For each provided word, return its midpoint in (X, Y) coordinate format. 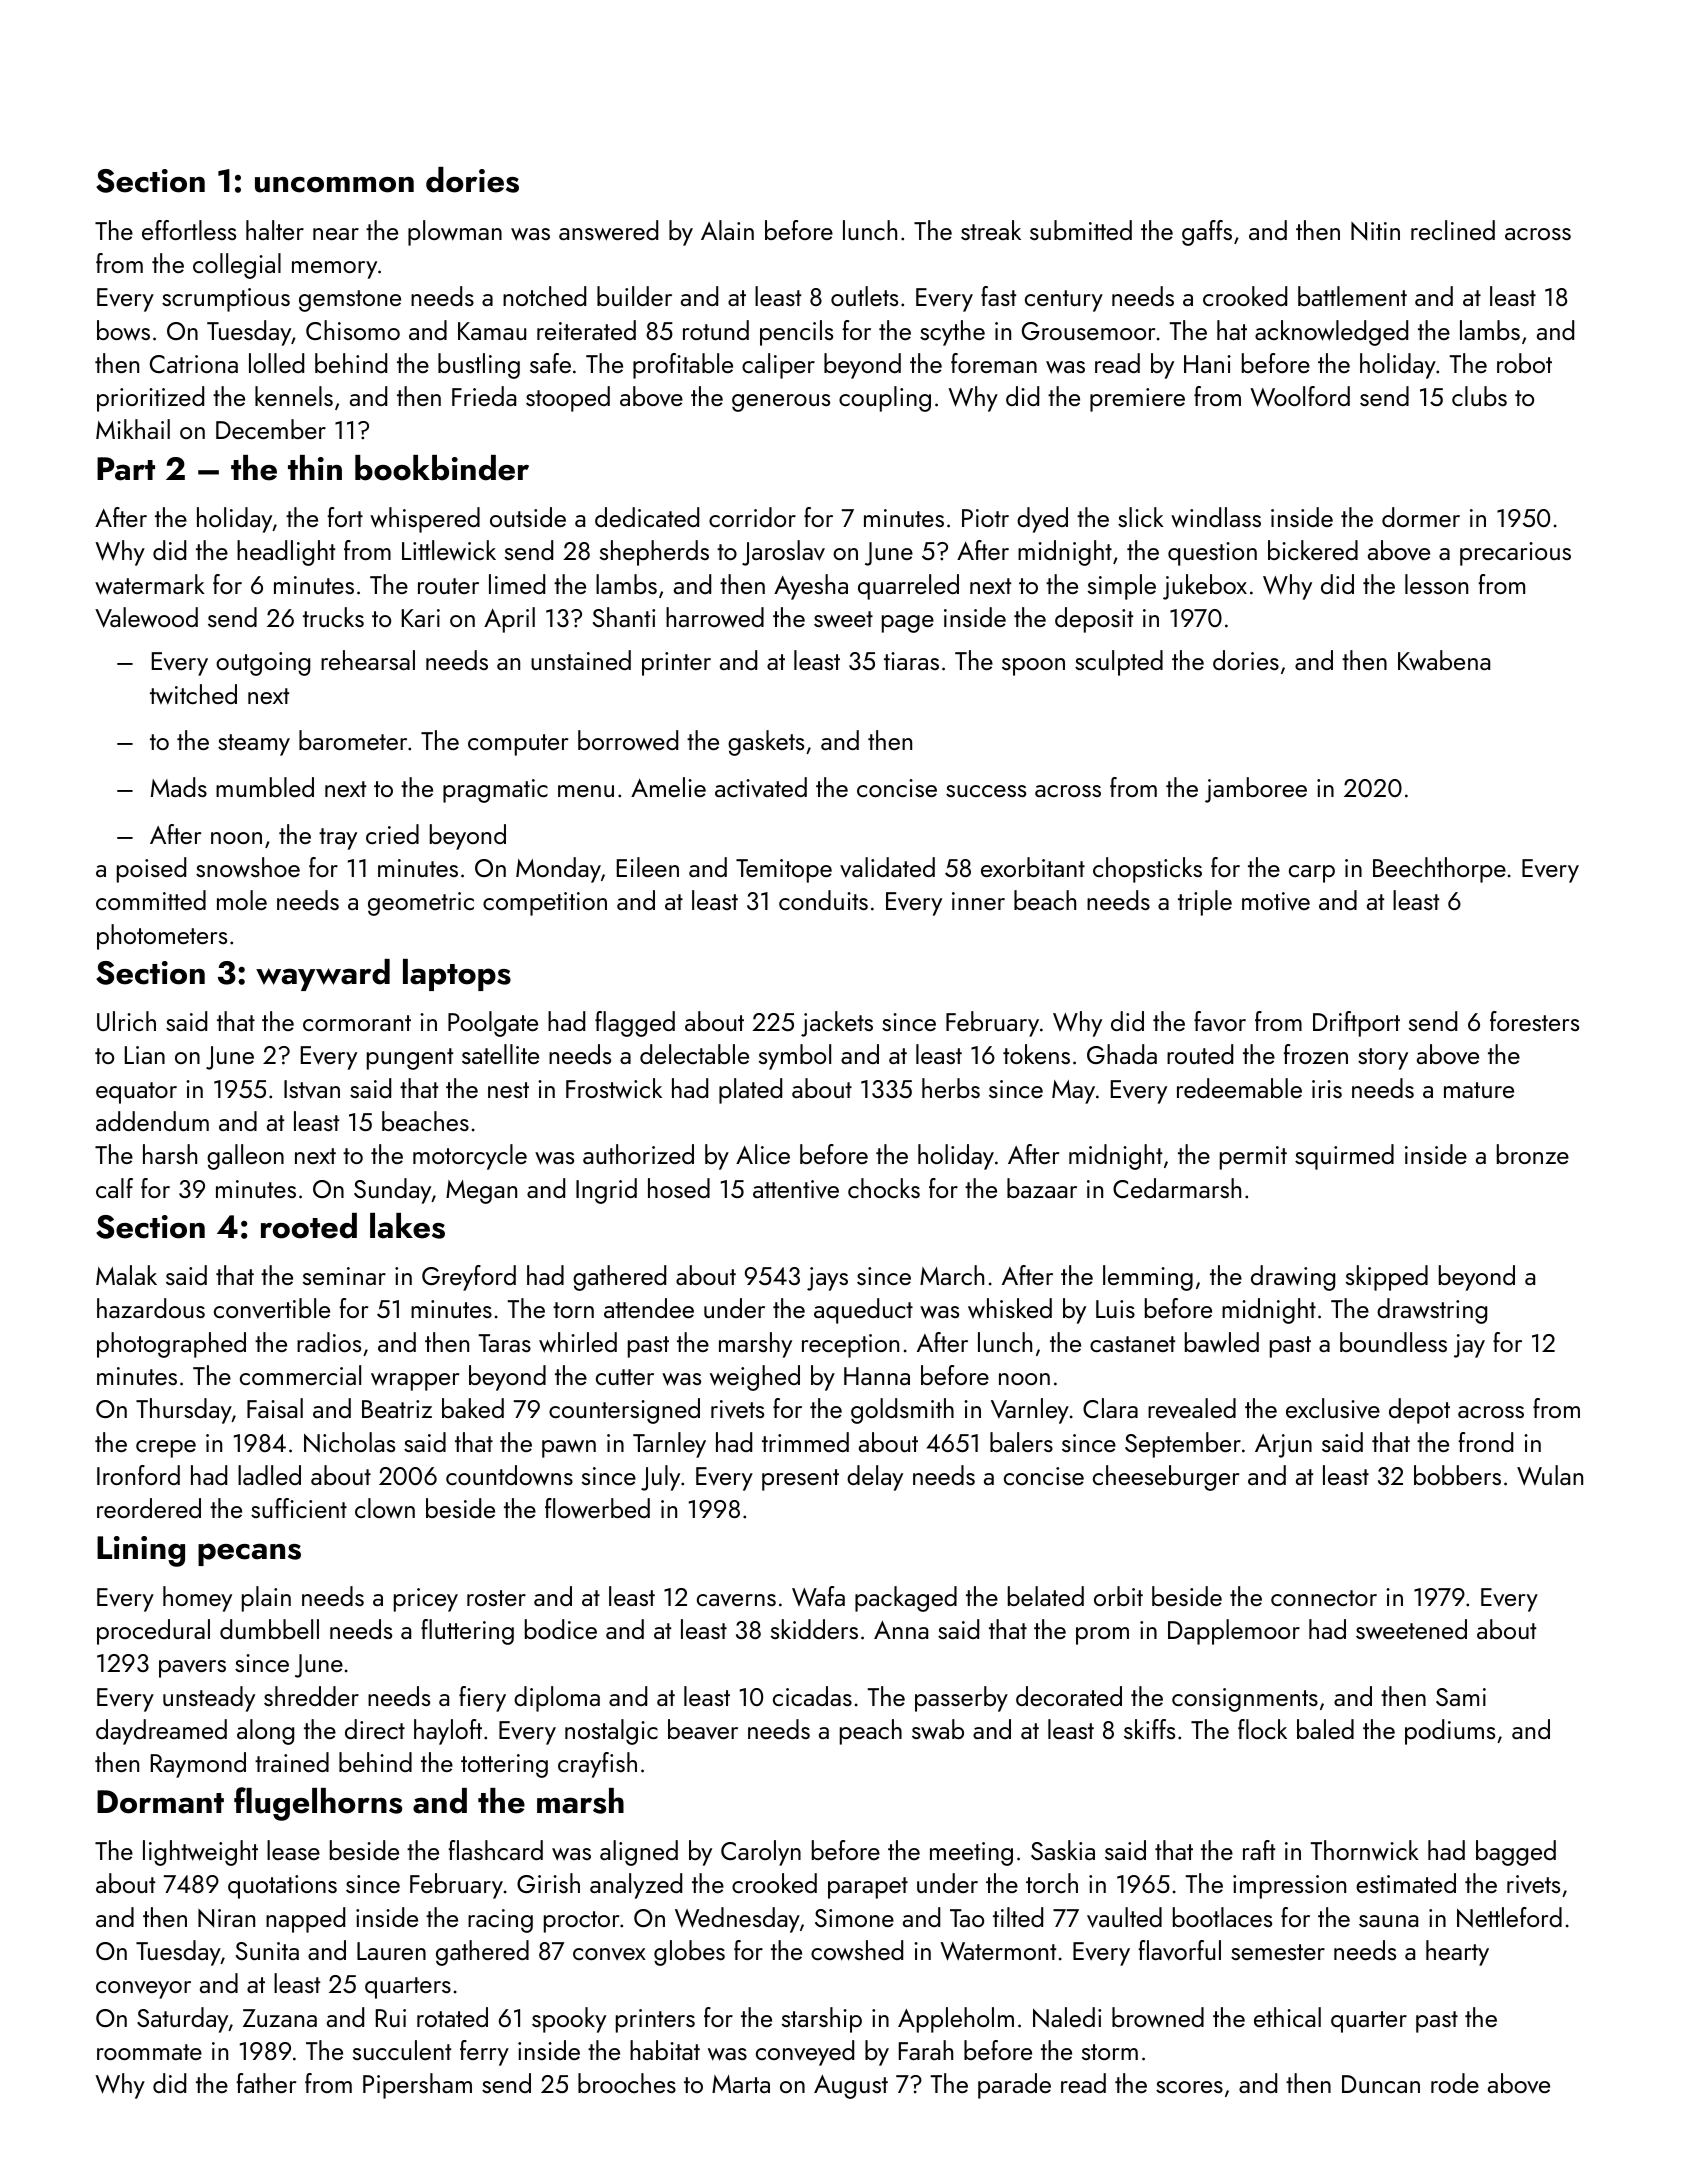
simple (1122, 587)
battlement (1352, 296)
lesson (1436, 584)
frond (1486, 1442)
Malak (126, 1275)
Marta (741, 2084)
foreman (994, 363)
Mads (179, 787)
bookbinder (442, 468)
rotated (452, 2017)
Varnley (1030, 1411)
